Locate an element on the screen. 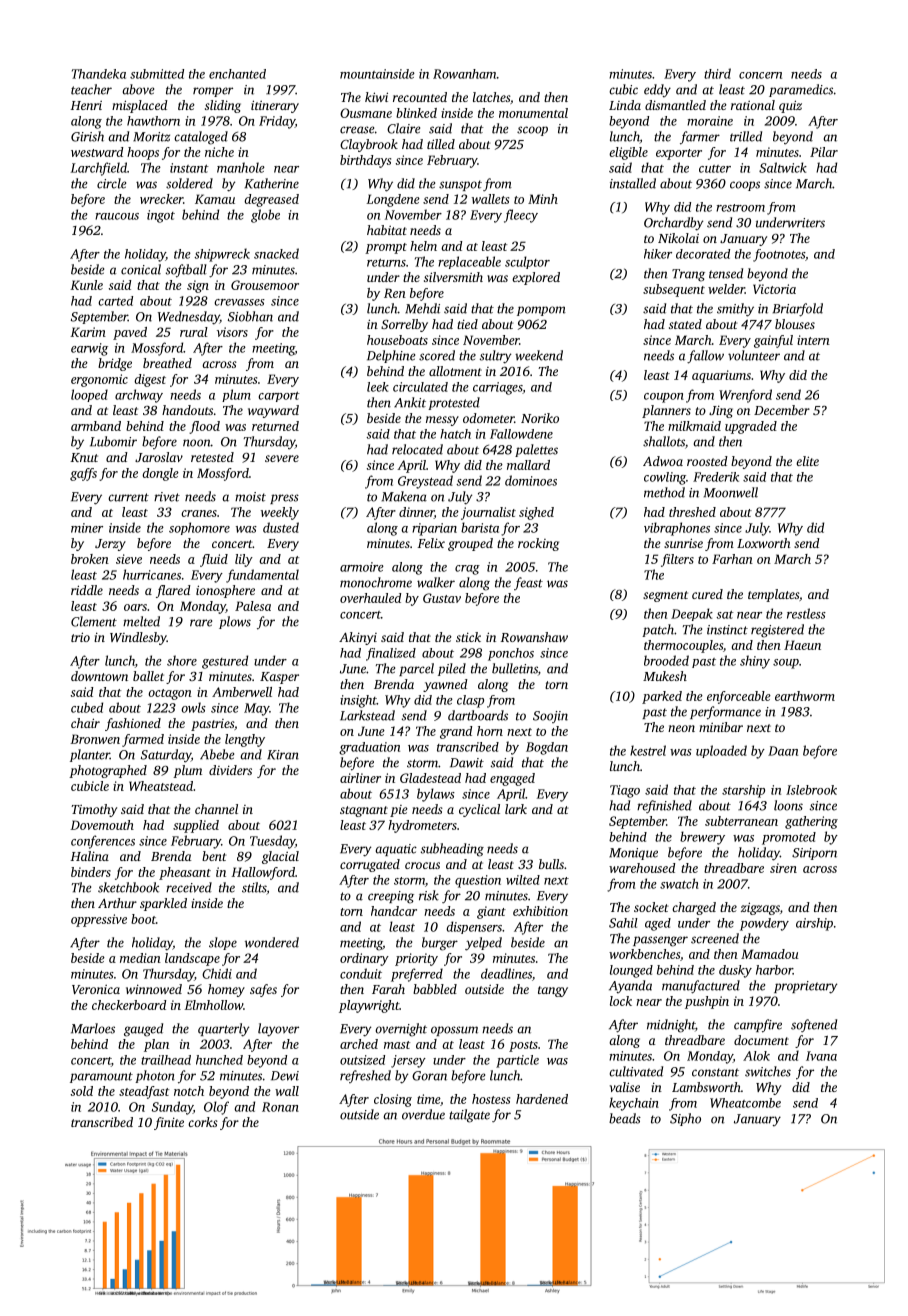 This screenshot has width=908, height=1316. cyclical is located at coordinates (479, 810).
